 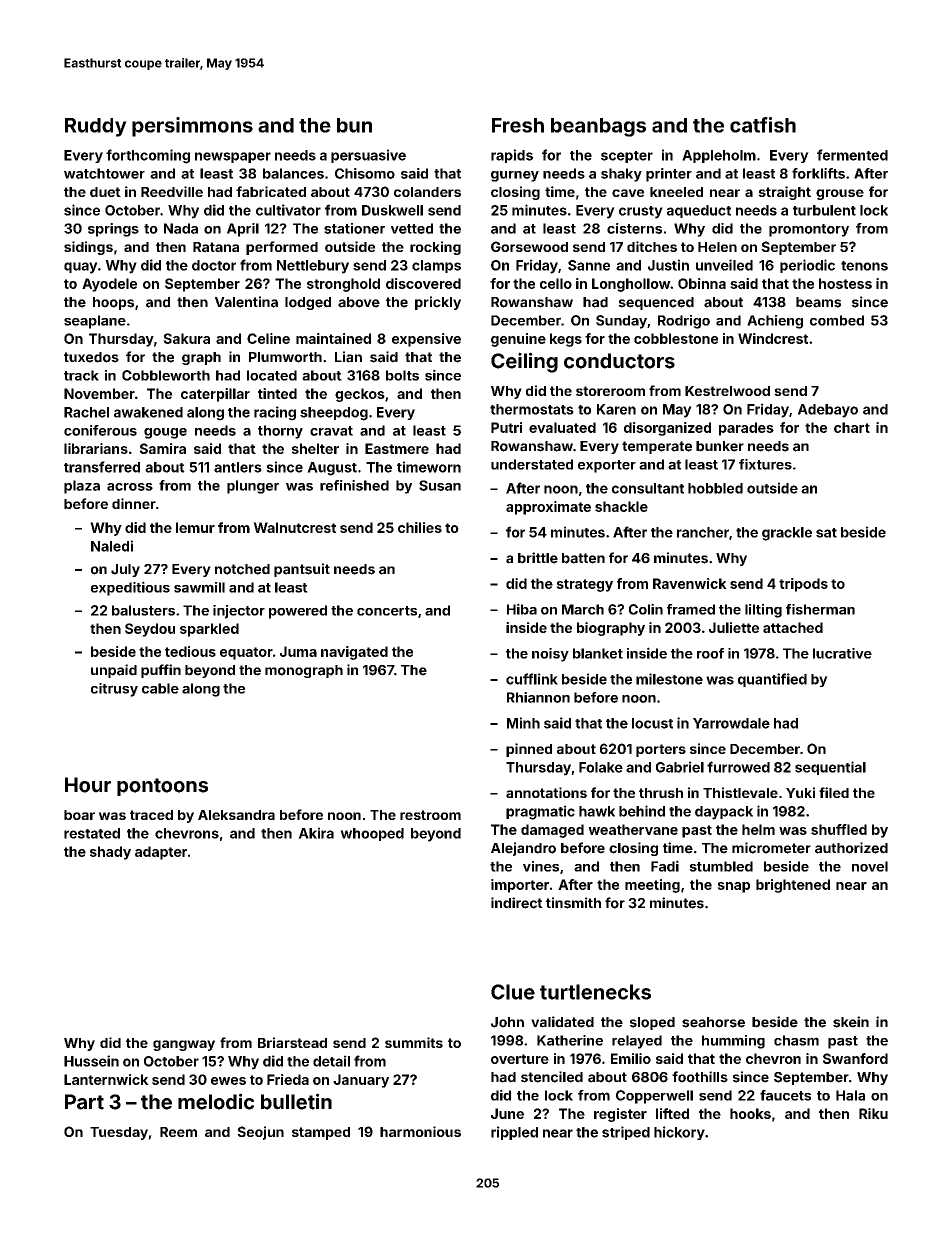 What do you see at coordinates (548, 508) in the document?
I see `approximate` at bounding box center [548, 508].
